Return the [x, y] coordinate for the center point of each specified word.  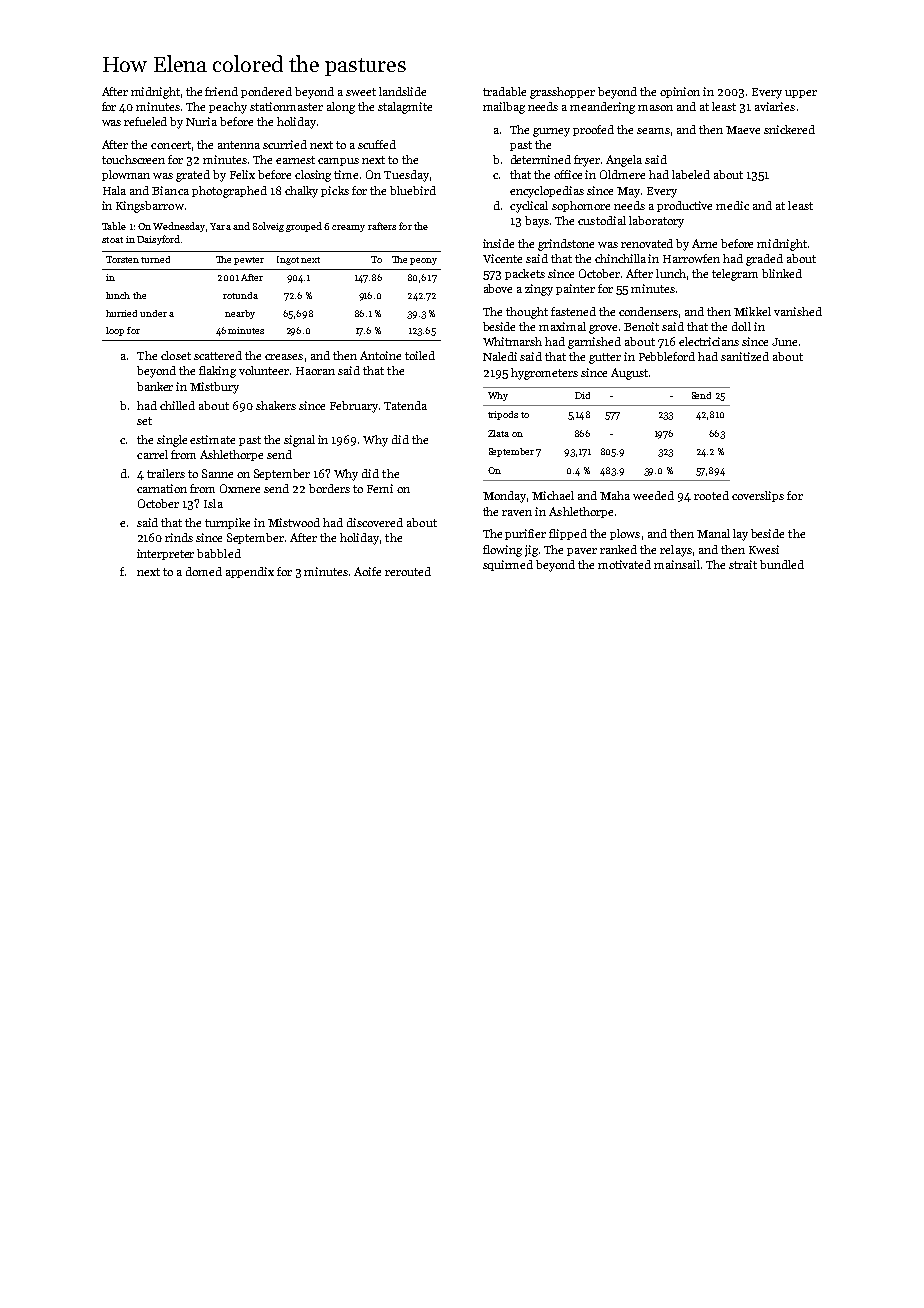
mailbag [504, 108]
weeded [653, 495]
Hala [114, 190]
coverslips [758, 496]
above [498, 288]
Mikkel [752, 311]
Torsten [122, 259]
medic [732, 205]
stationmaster [286, 106]
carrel [152, 454]
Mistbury [214, 388]
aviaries [775, 106]
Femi [380, 488]
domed [204, 571]
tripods [503, 415]
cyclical [529, 207]
